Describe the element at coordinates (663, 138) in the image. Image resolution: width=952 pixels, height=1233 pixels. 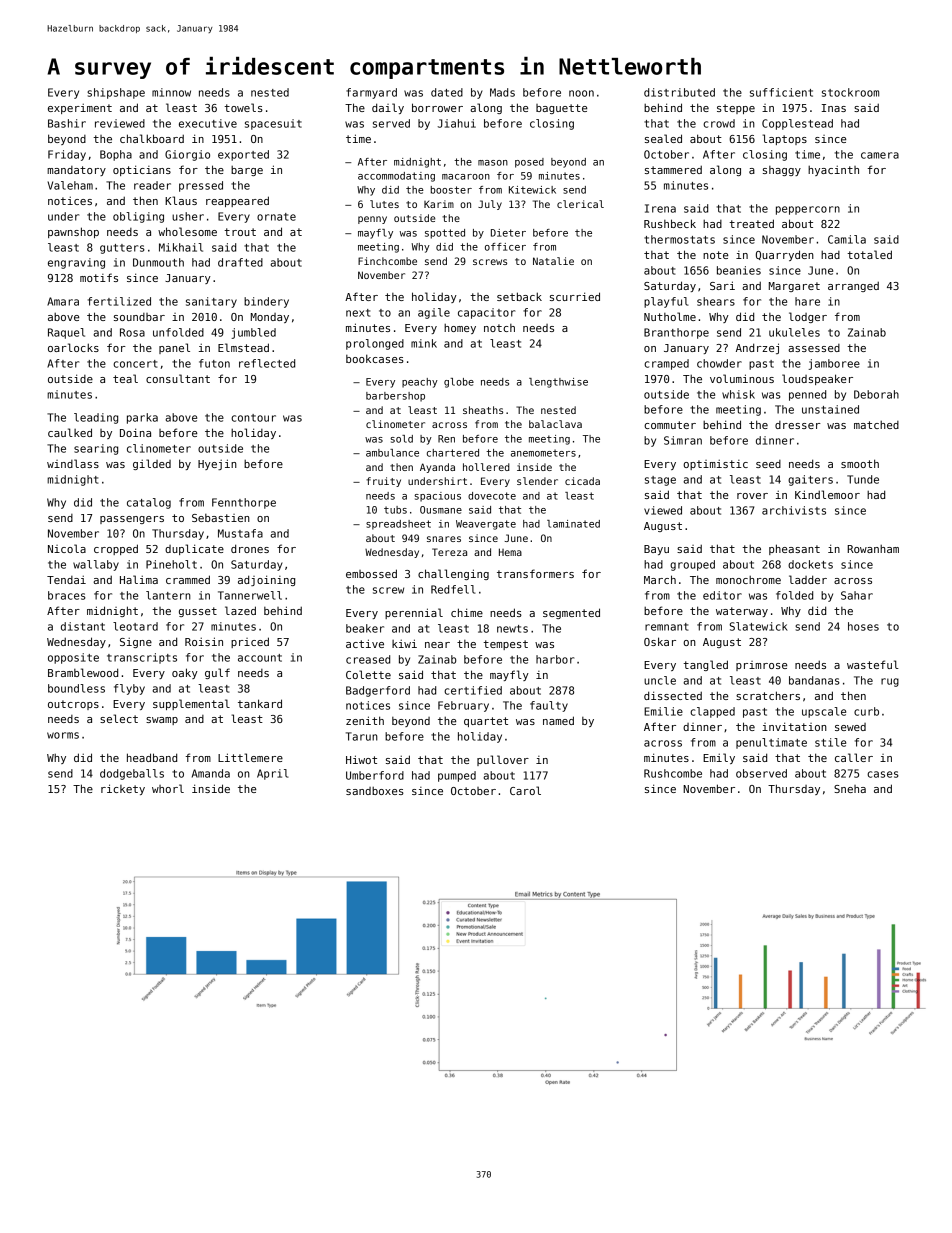
I see `sealed` at that location.
